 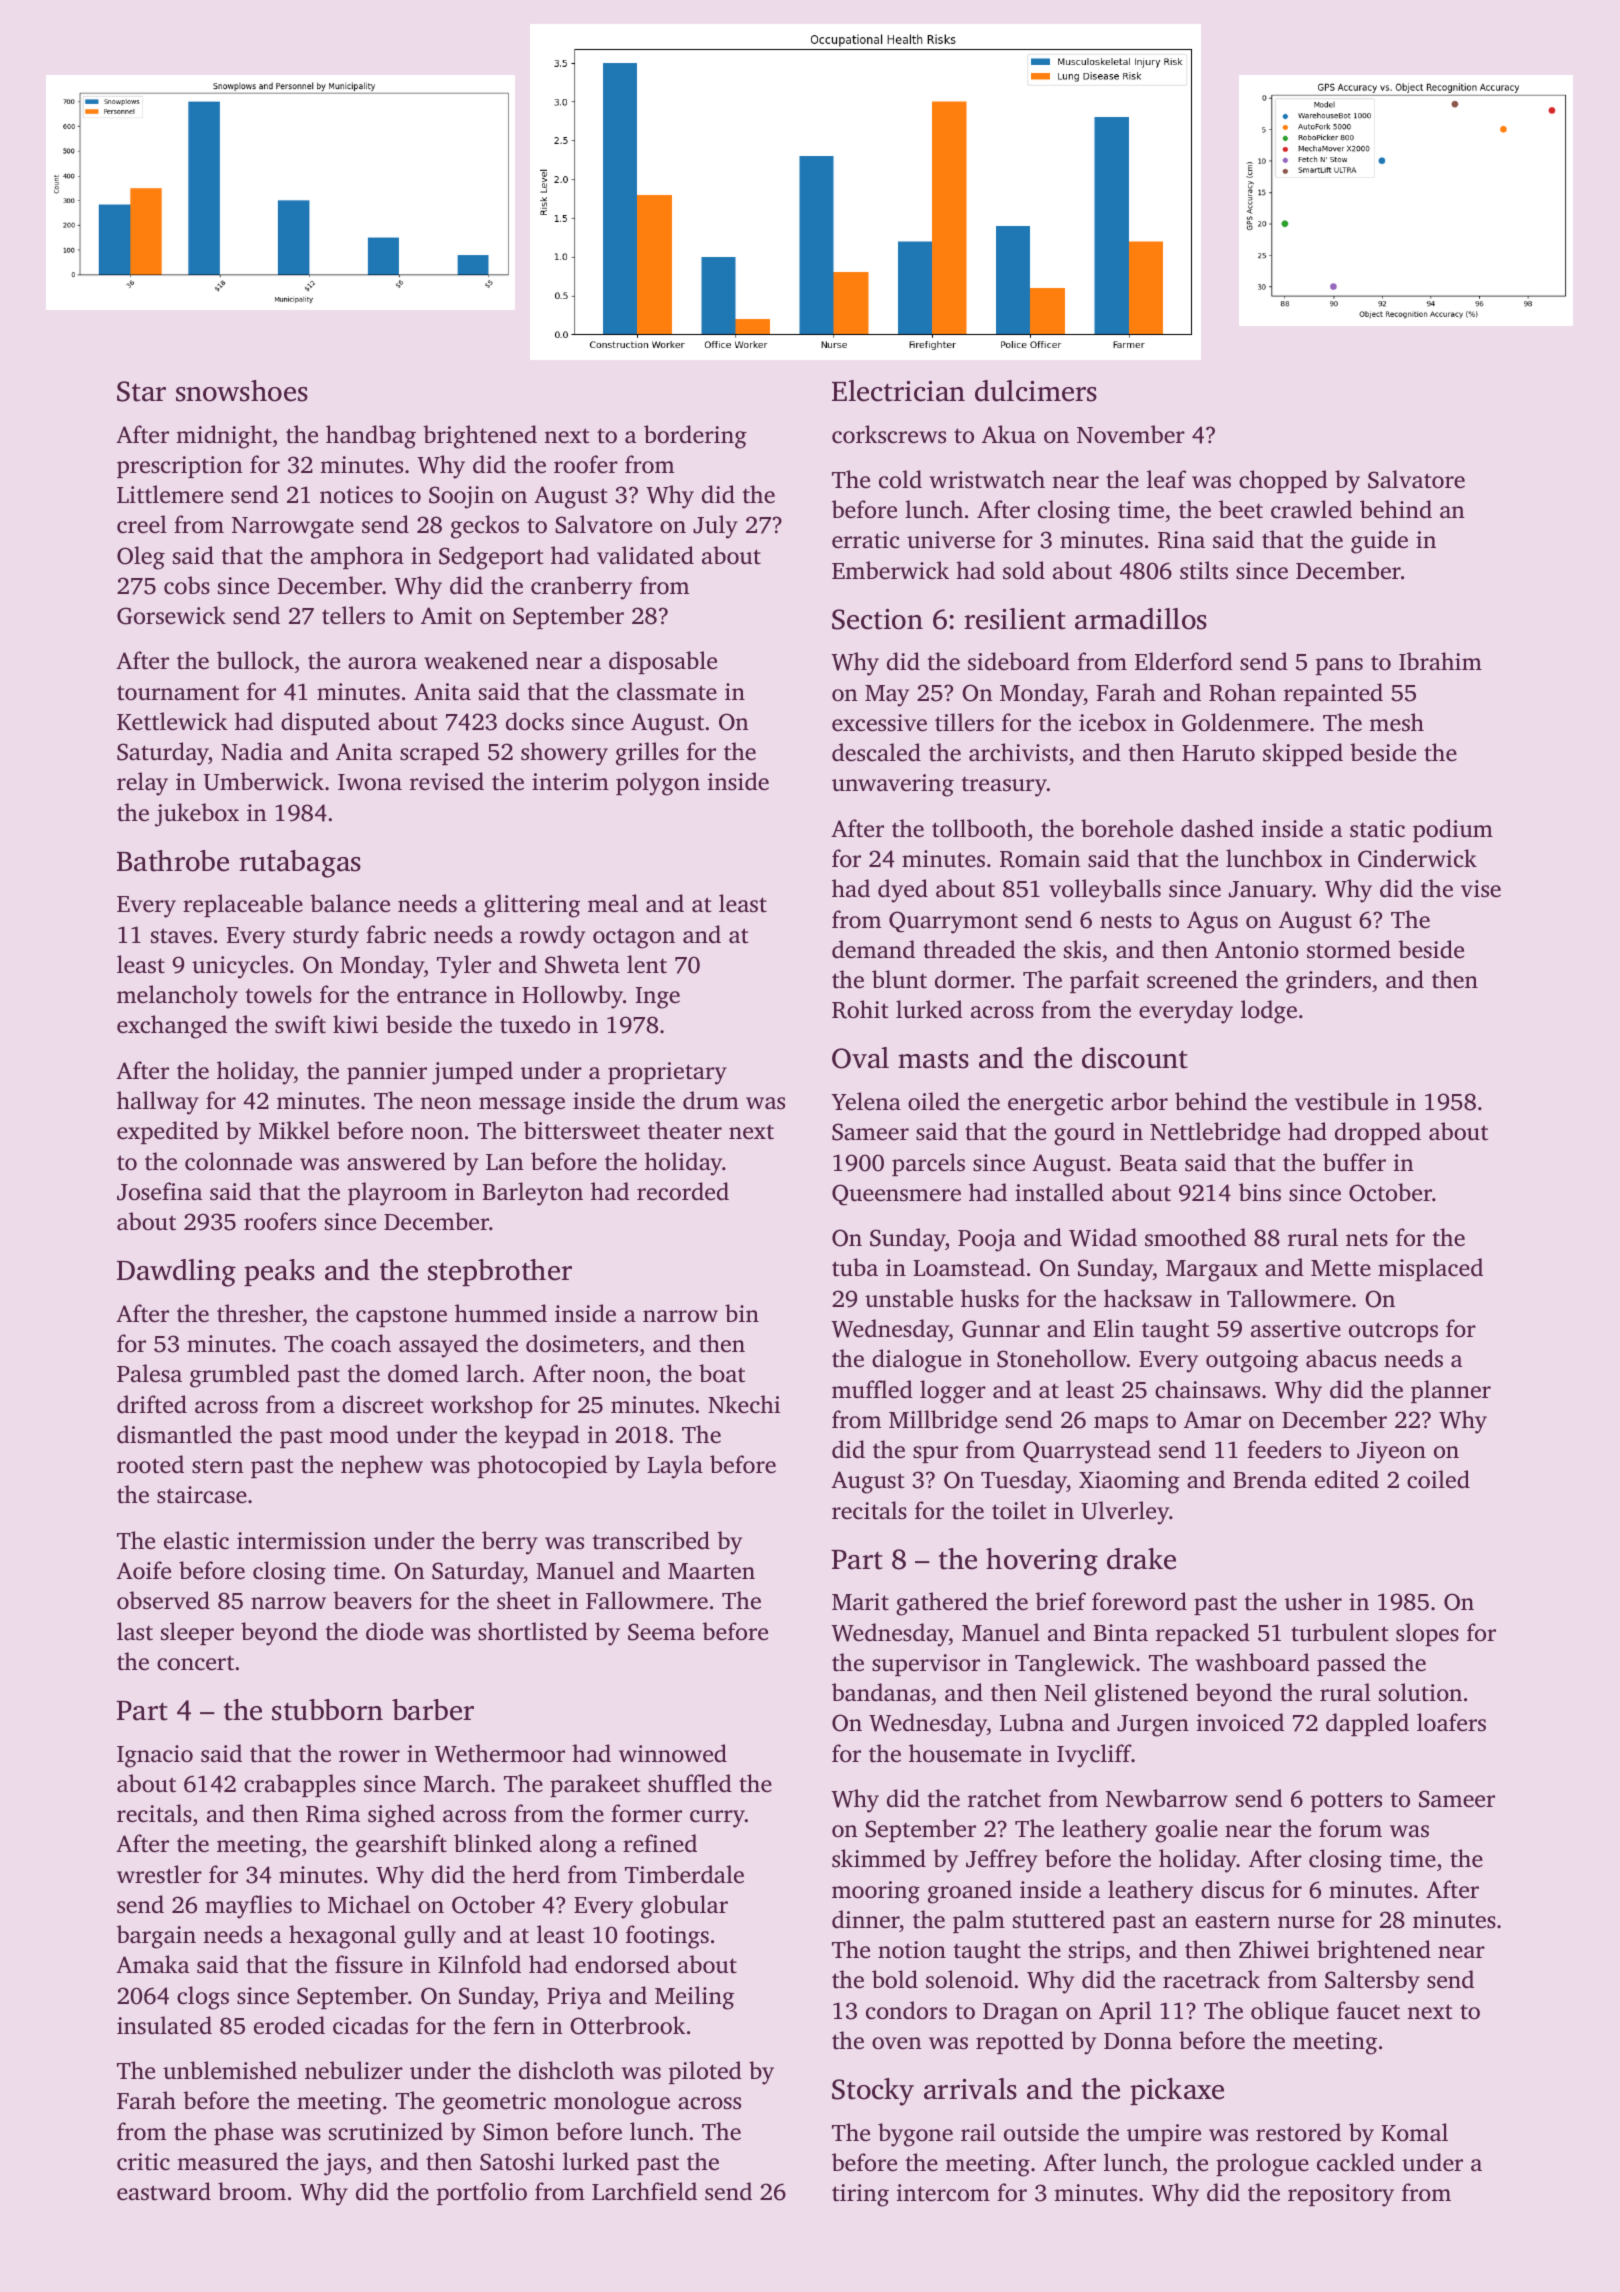 What do you see at coordinates (1379, 542) in the screenshot?
I see `guide` at bounding box center [1379, 542].
